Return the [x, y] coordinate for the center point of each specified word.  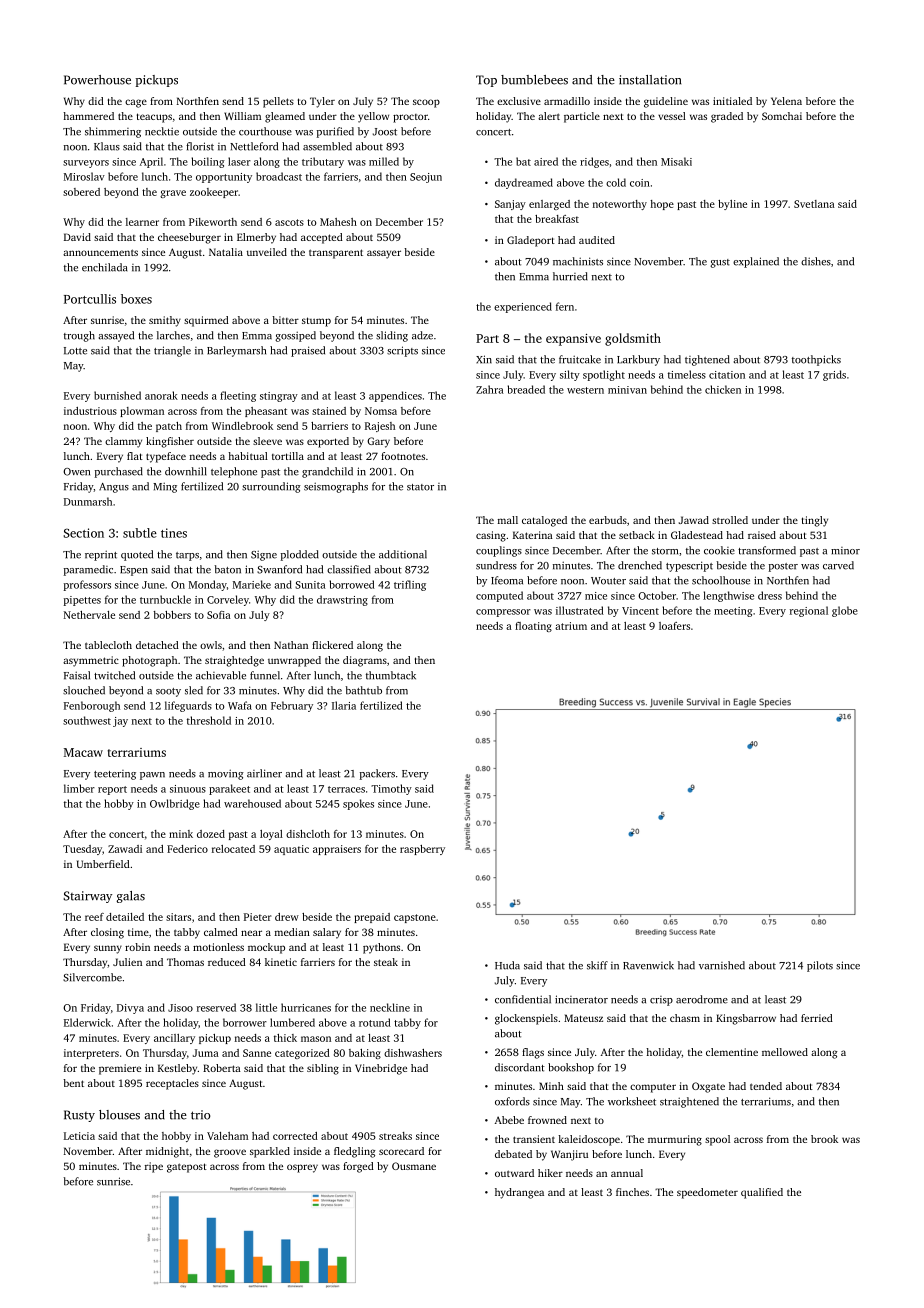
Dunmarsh [88, 501]
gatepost [187, 1168]
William [242, 116]
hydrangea [519, 1193]
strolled [730, 520]
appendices [395, 396]
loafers [674, 626]
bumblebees [534, 80]
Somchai [782, 116]
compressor [503, 613]
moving [226, 774]
